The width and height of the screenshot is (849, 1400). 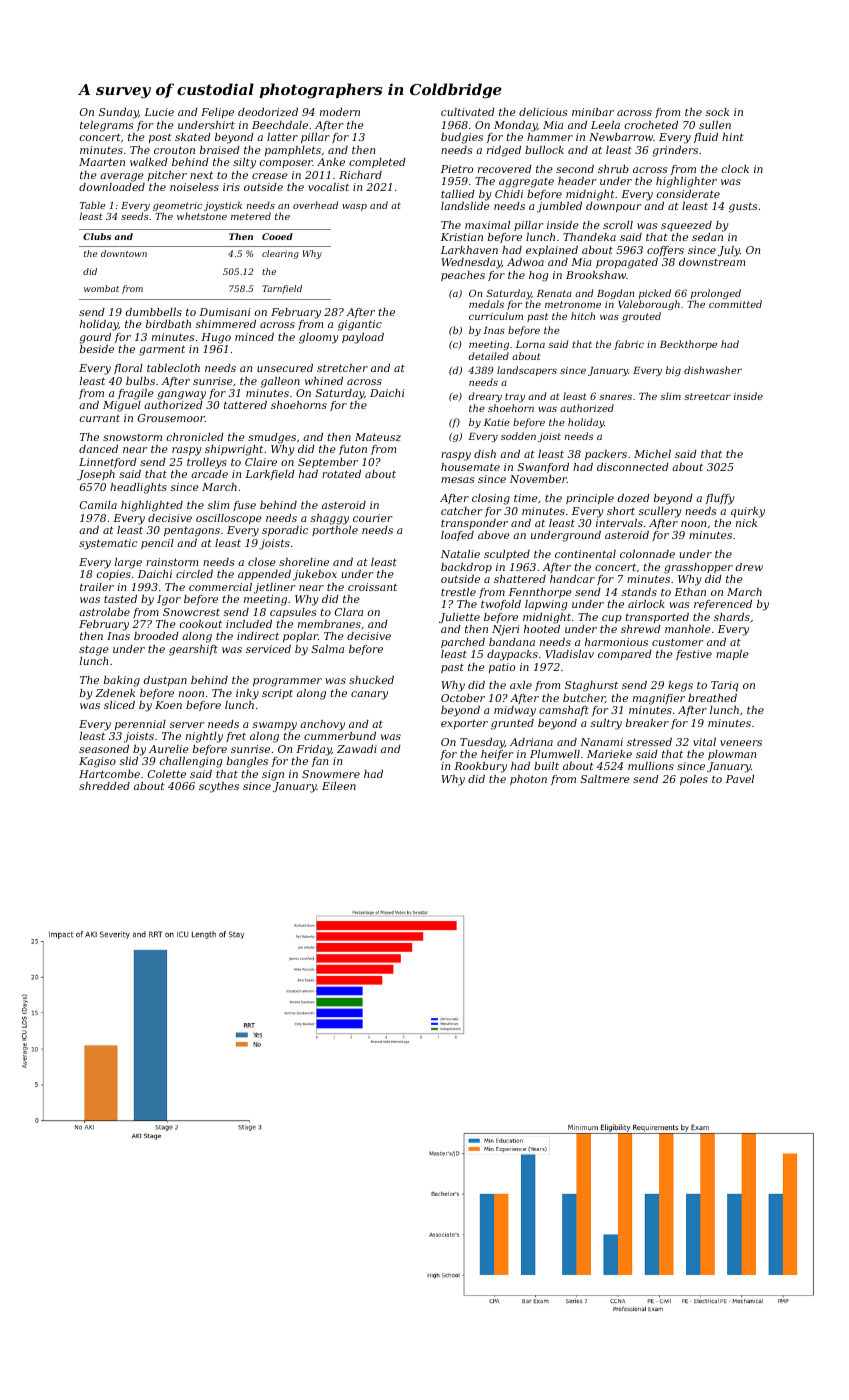 What do you see at coordinates (704, 742) in the screenshot?
I see `vital` at bounding box center [704, 742].
